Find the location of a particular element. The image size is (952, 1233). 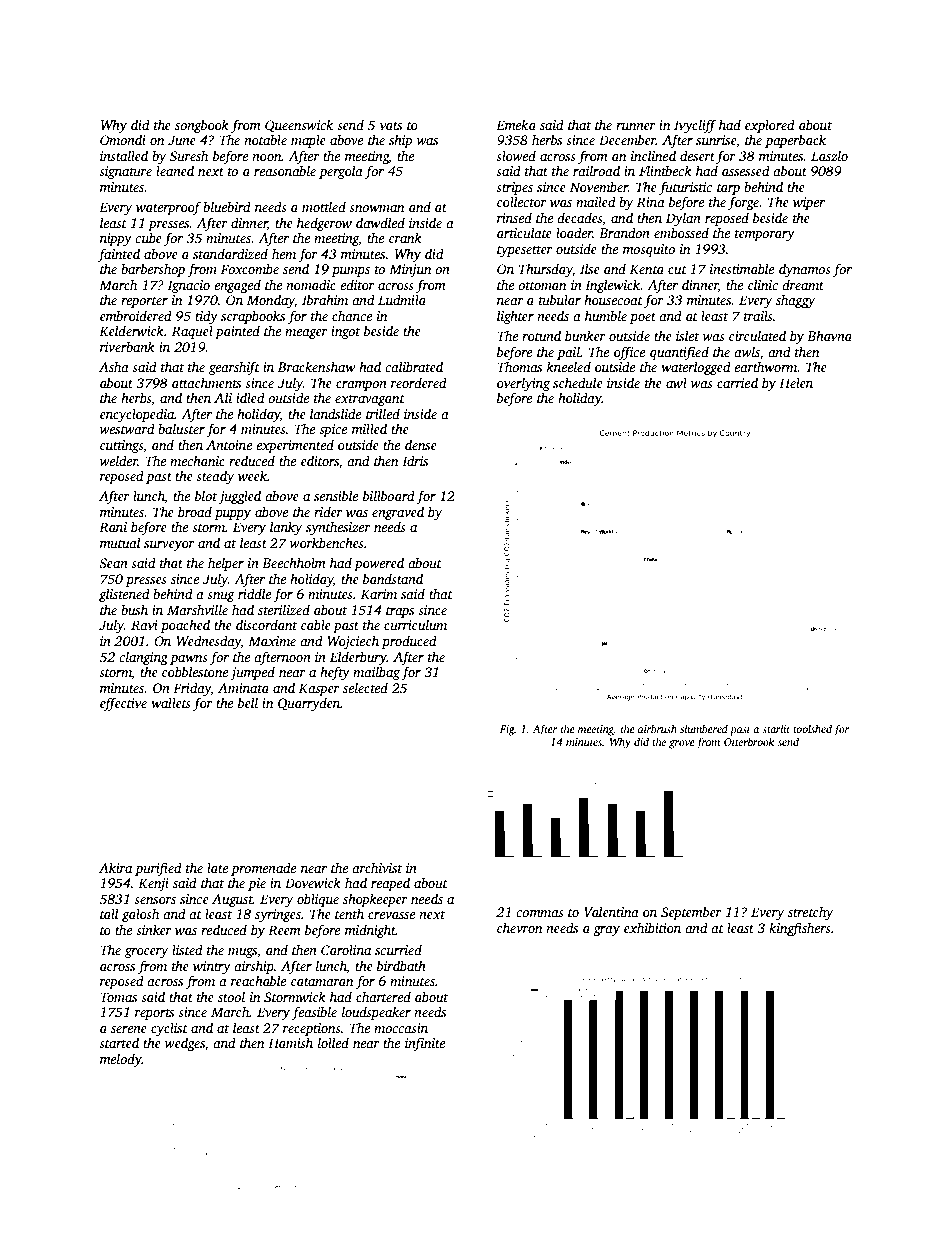

bluebird is located at coordinates (227, 206).
